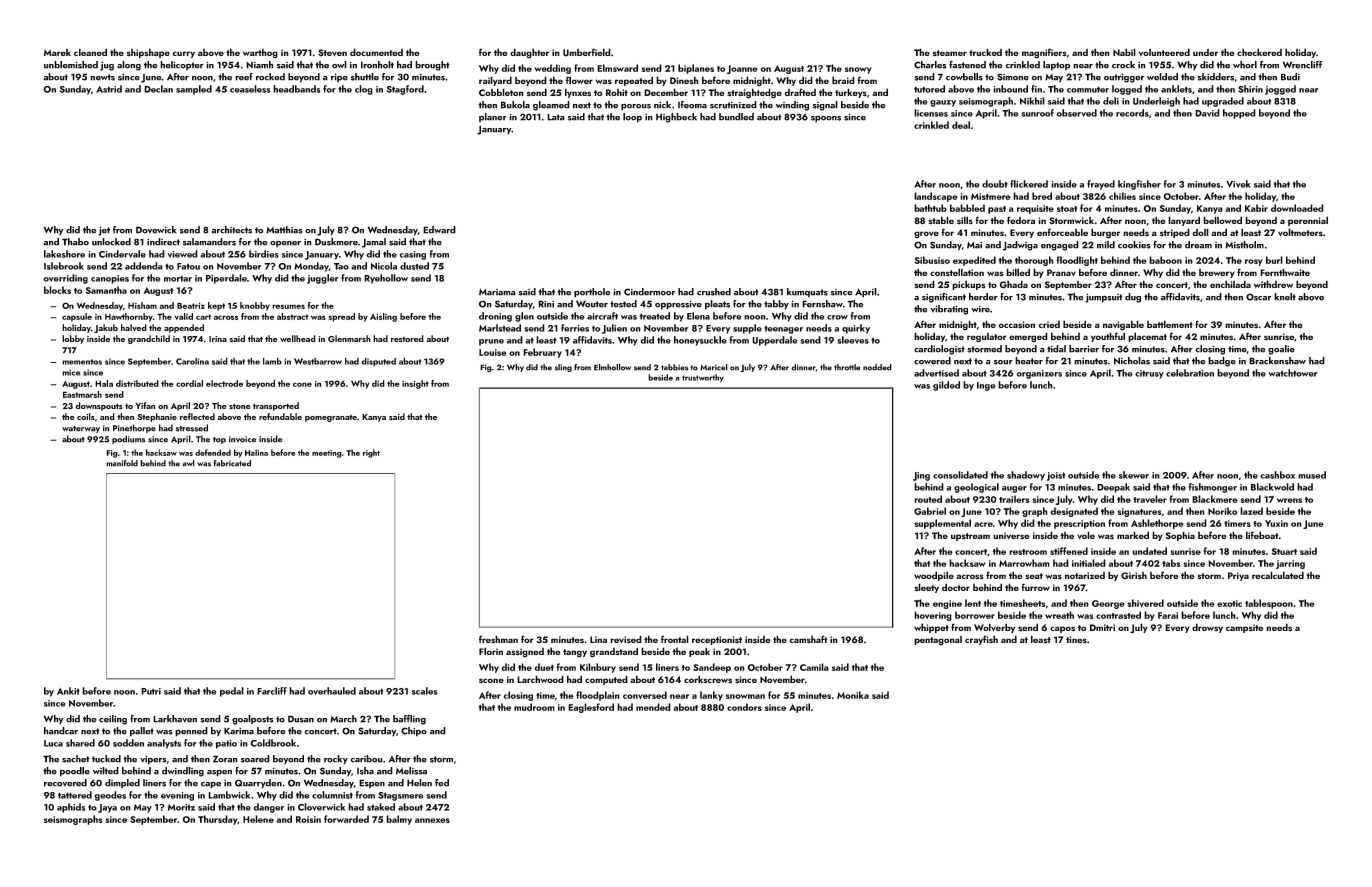 This page has height=887, width=1372. I want to click on campsite, so click(1245, 628).
